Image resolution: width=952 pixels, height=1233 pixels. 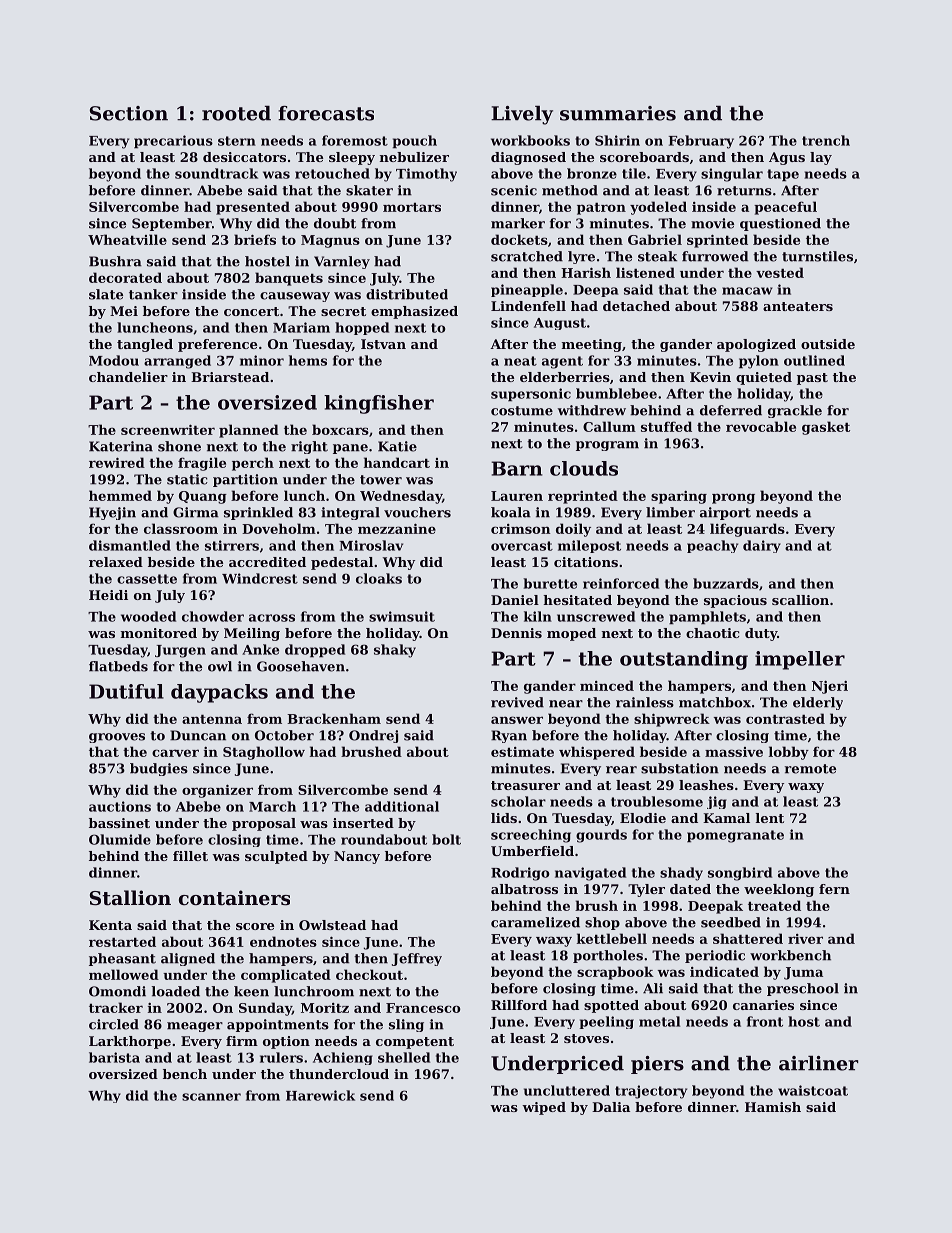 What do you see at coordinates (129, 113) in the screenshot?
I see `Section` at bounding box center [129, 113].
